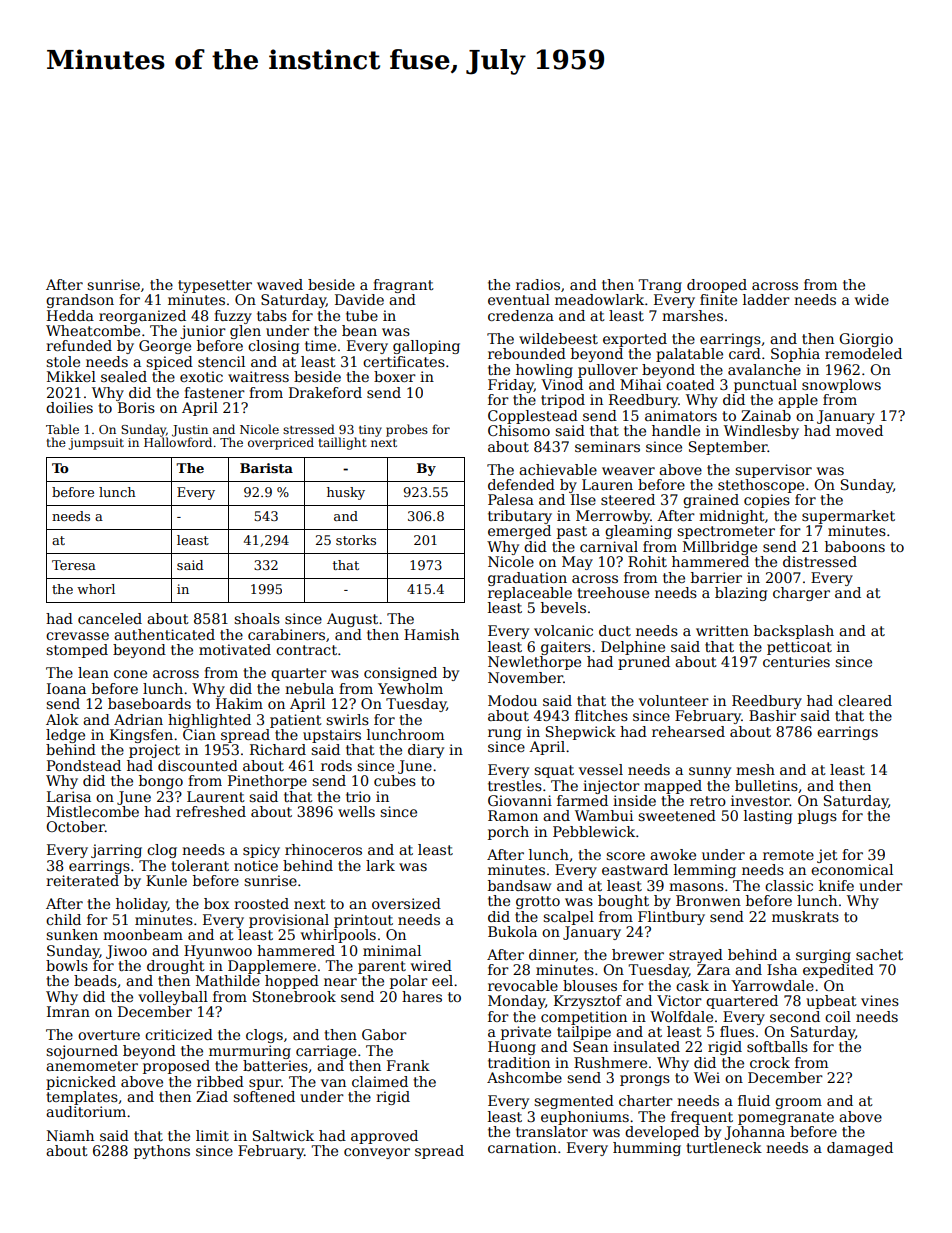 The height and width of the screenshot is (1233, 952). What do you see at coordinates (306, 650) in the screenshot?
I see `contract` at bounding box center [306, 650].
